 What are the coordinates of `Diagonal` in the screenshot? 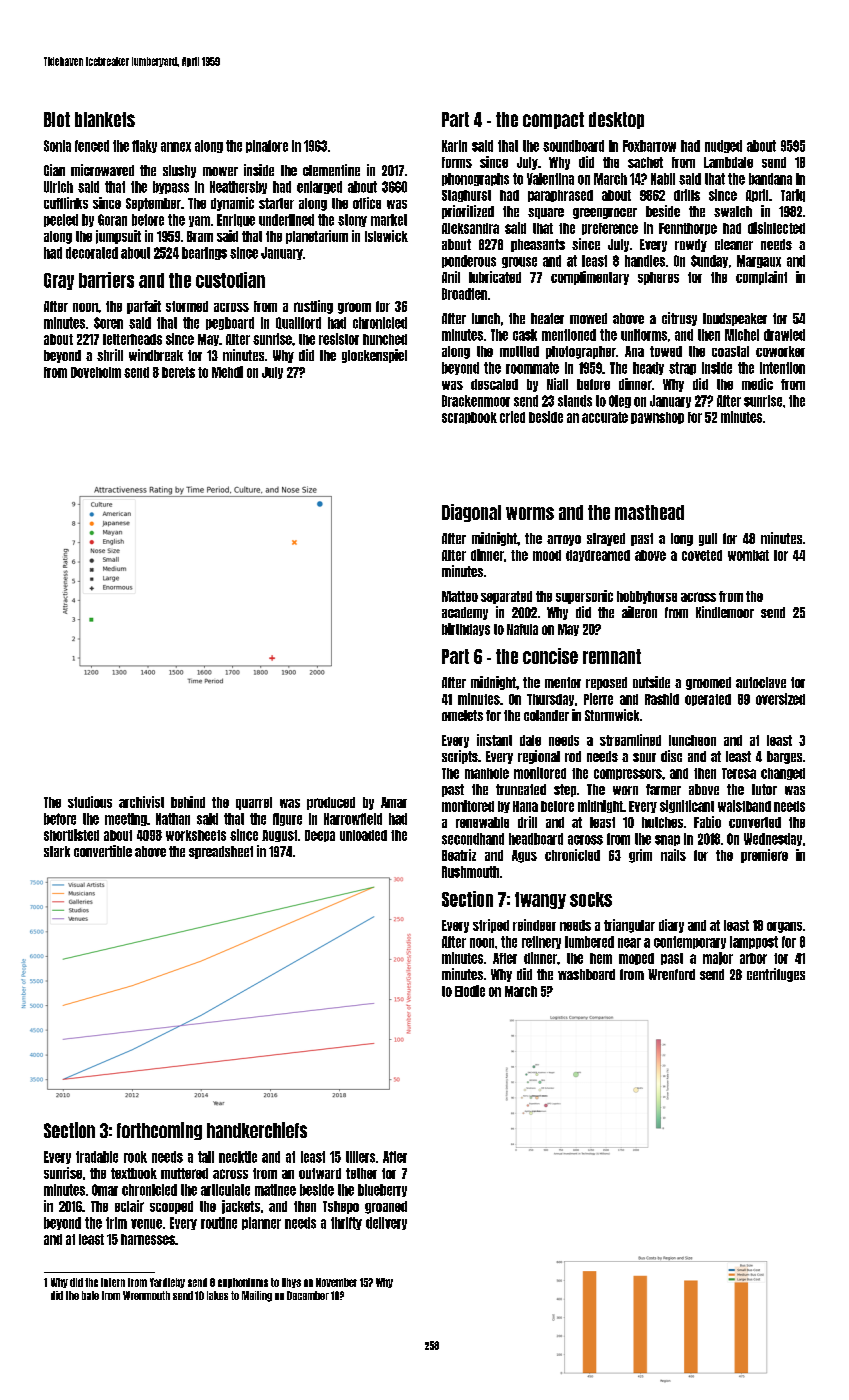 It's located at (471, 513).
